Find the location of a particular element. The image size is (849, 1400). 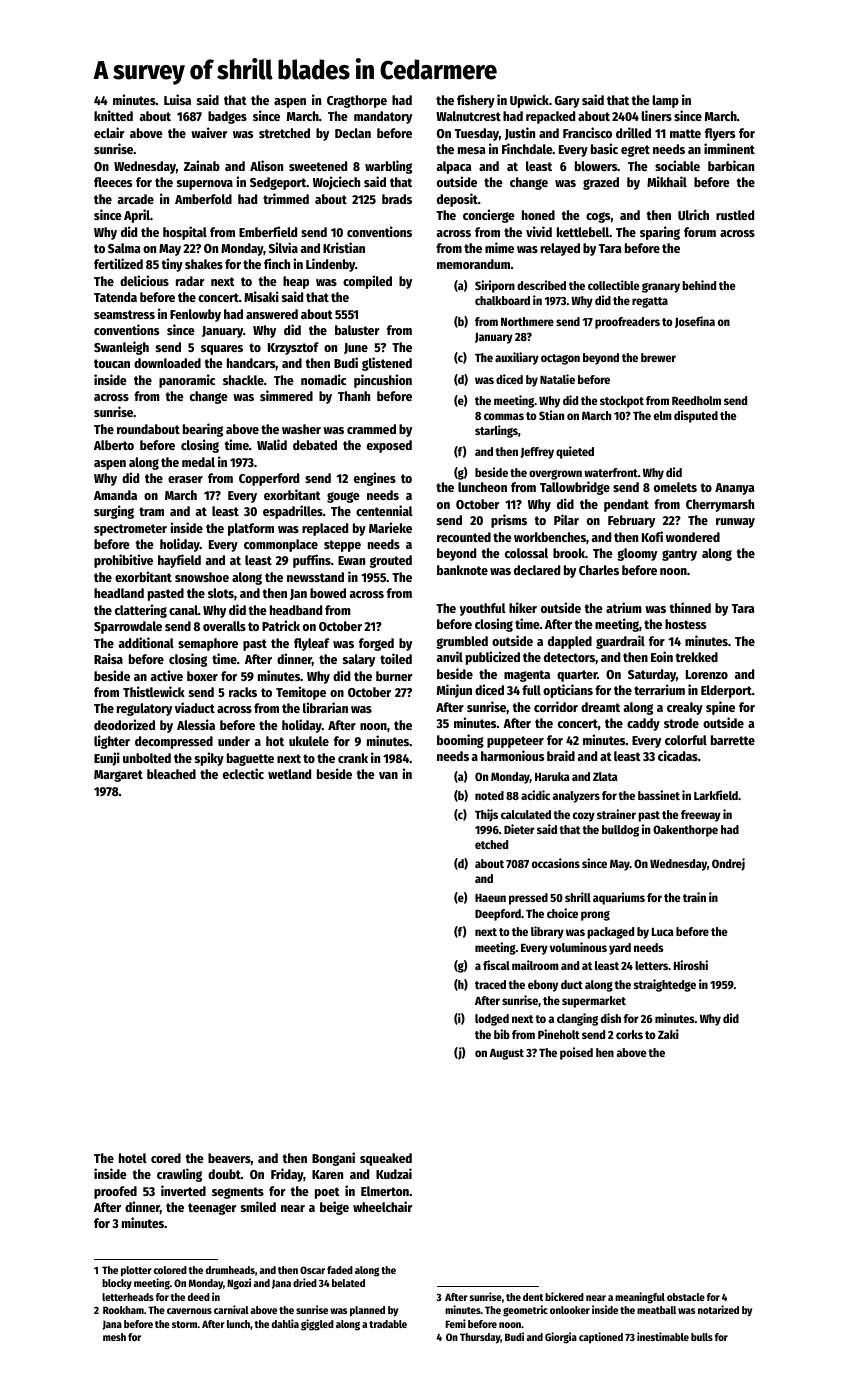

occasions is located at coordinates (556, 863).
